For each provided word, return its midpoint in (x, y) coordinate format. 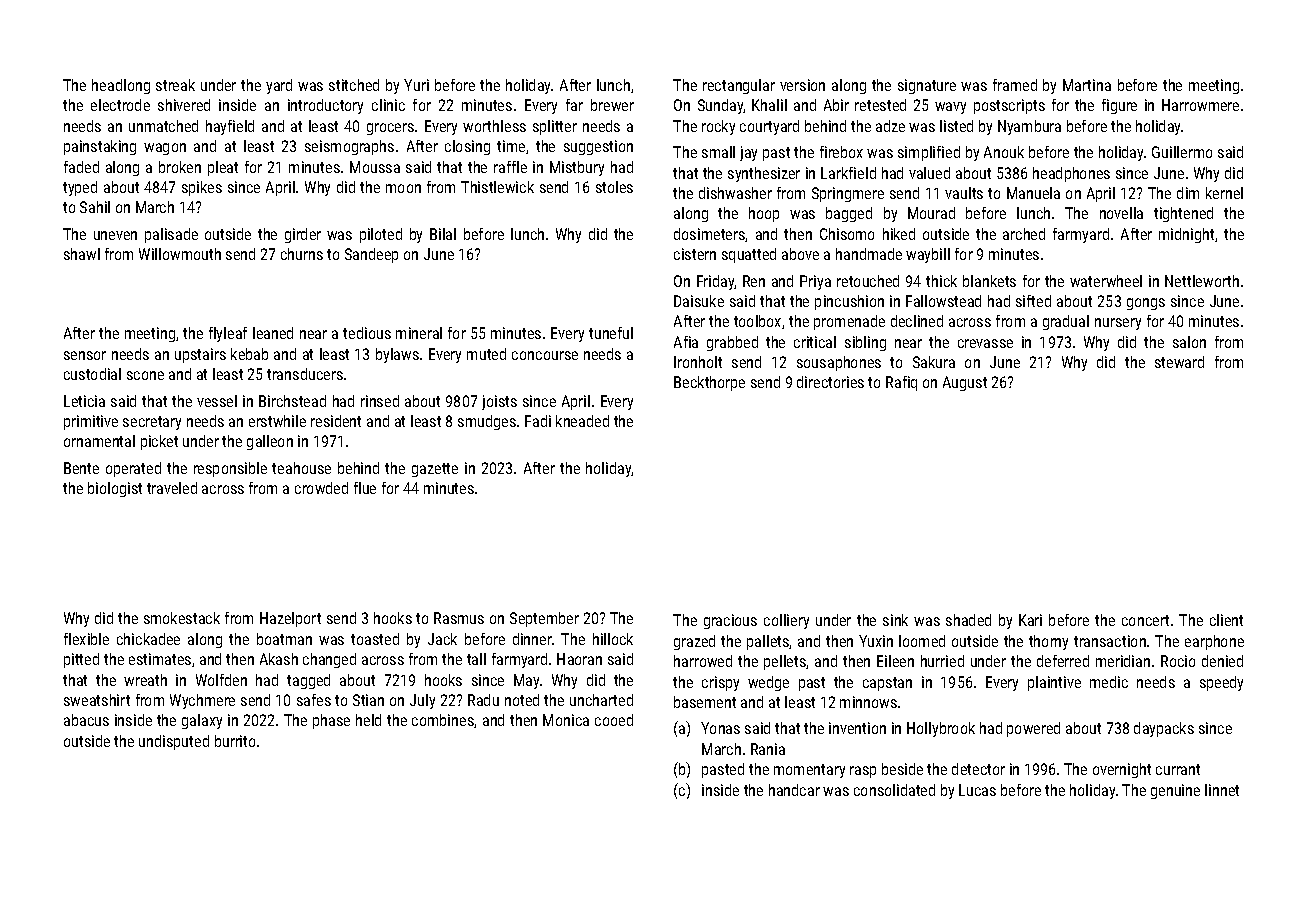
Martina (1087, 85)
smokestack (182, 618)
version (802, 85)
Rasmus (459, 618)
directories (830, 382)
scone (145, 375)
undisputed (174, 742)
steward (1179, 362)
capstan (887, 684)
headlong (121, 86)
